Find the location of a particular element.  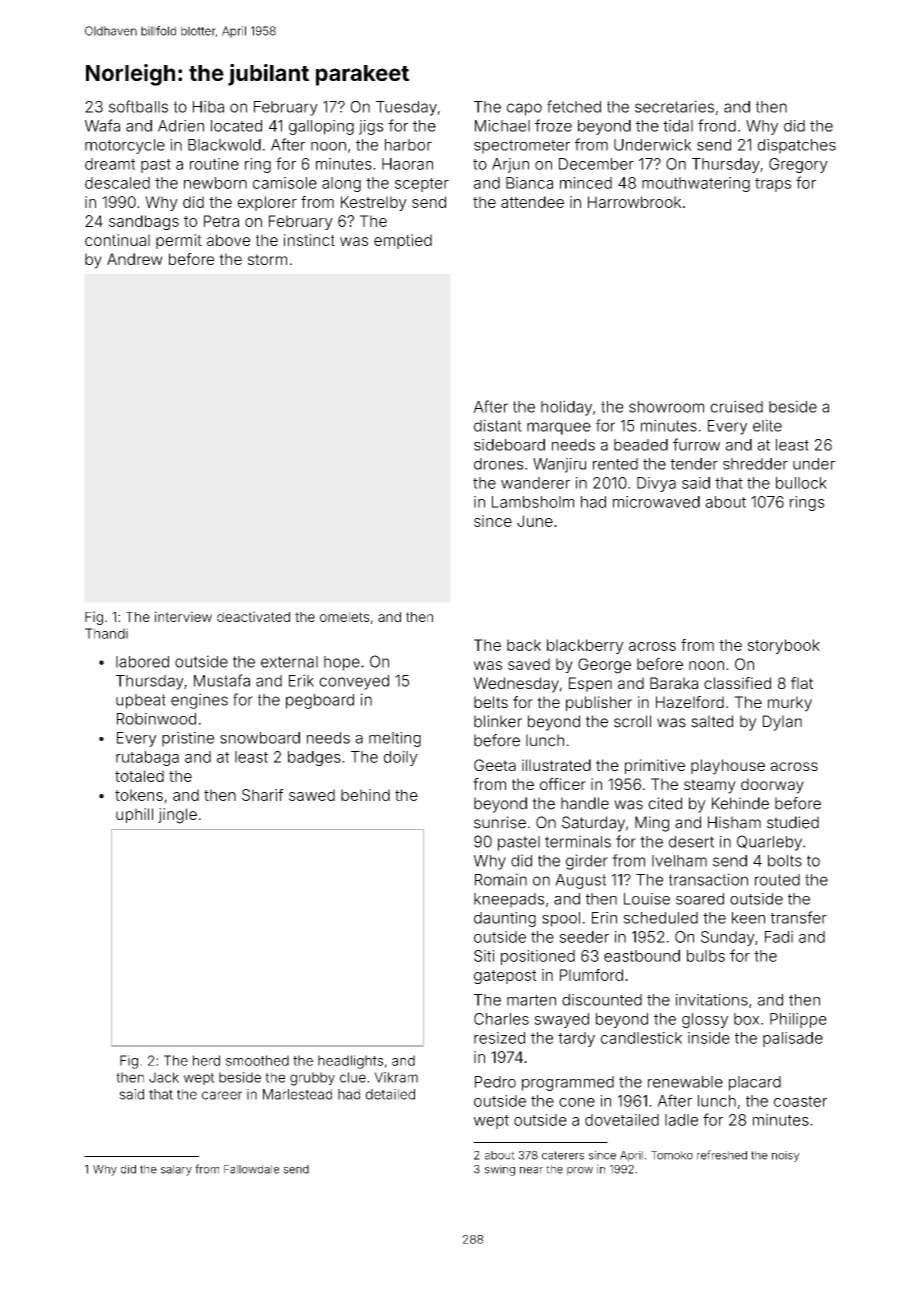

Hiba is located at coordinates (208, 106).
